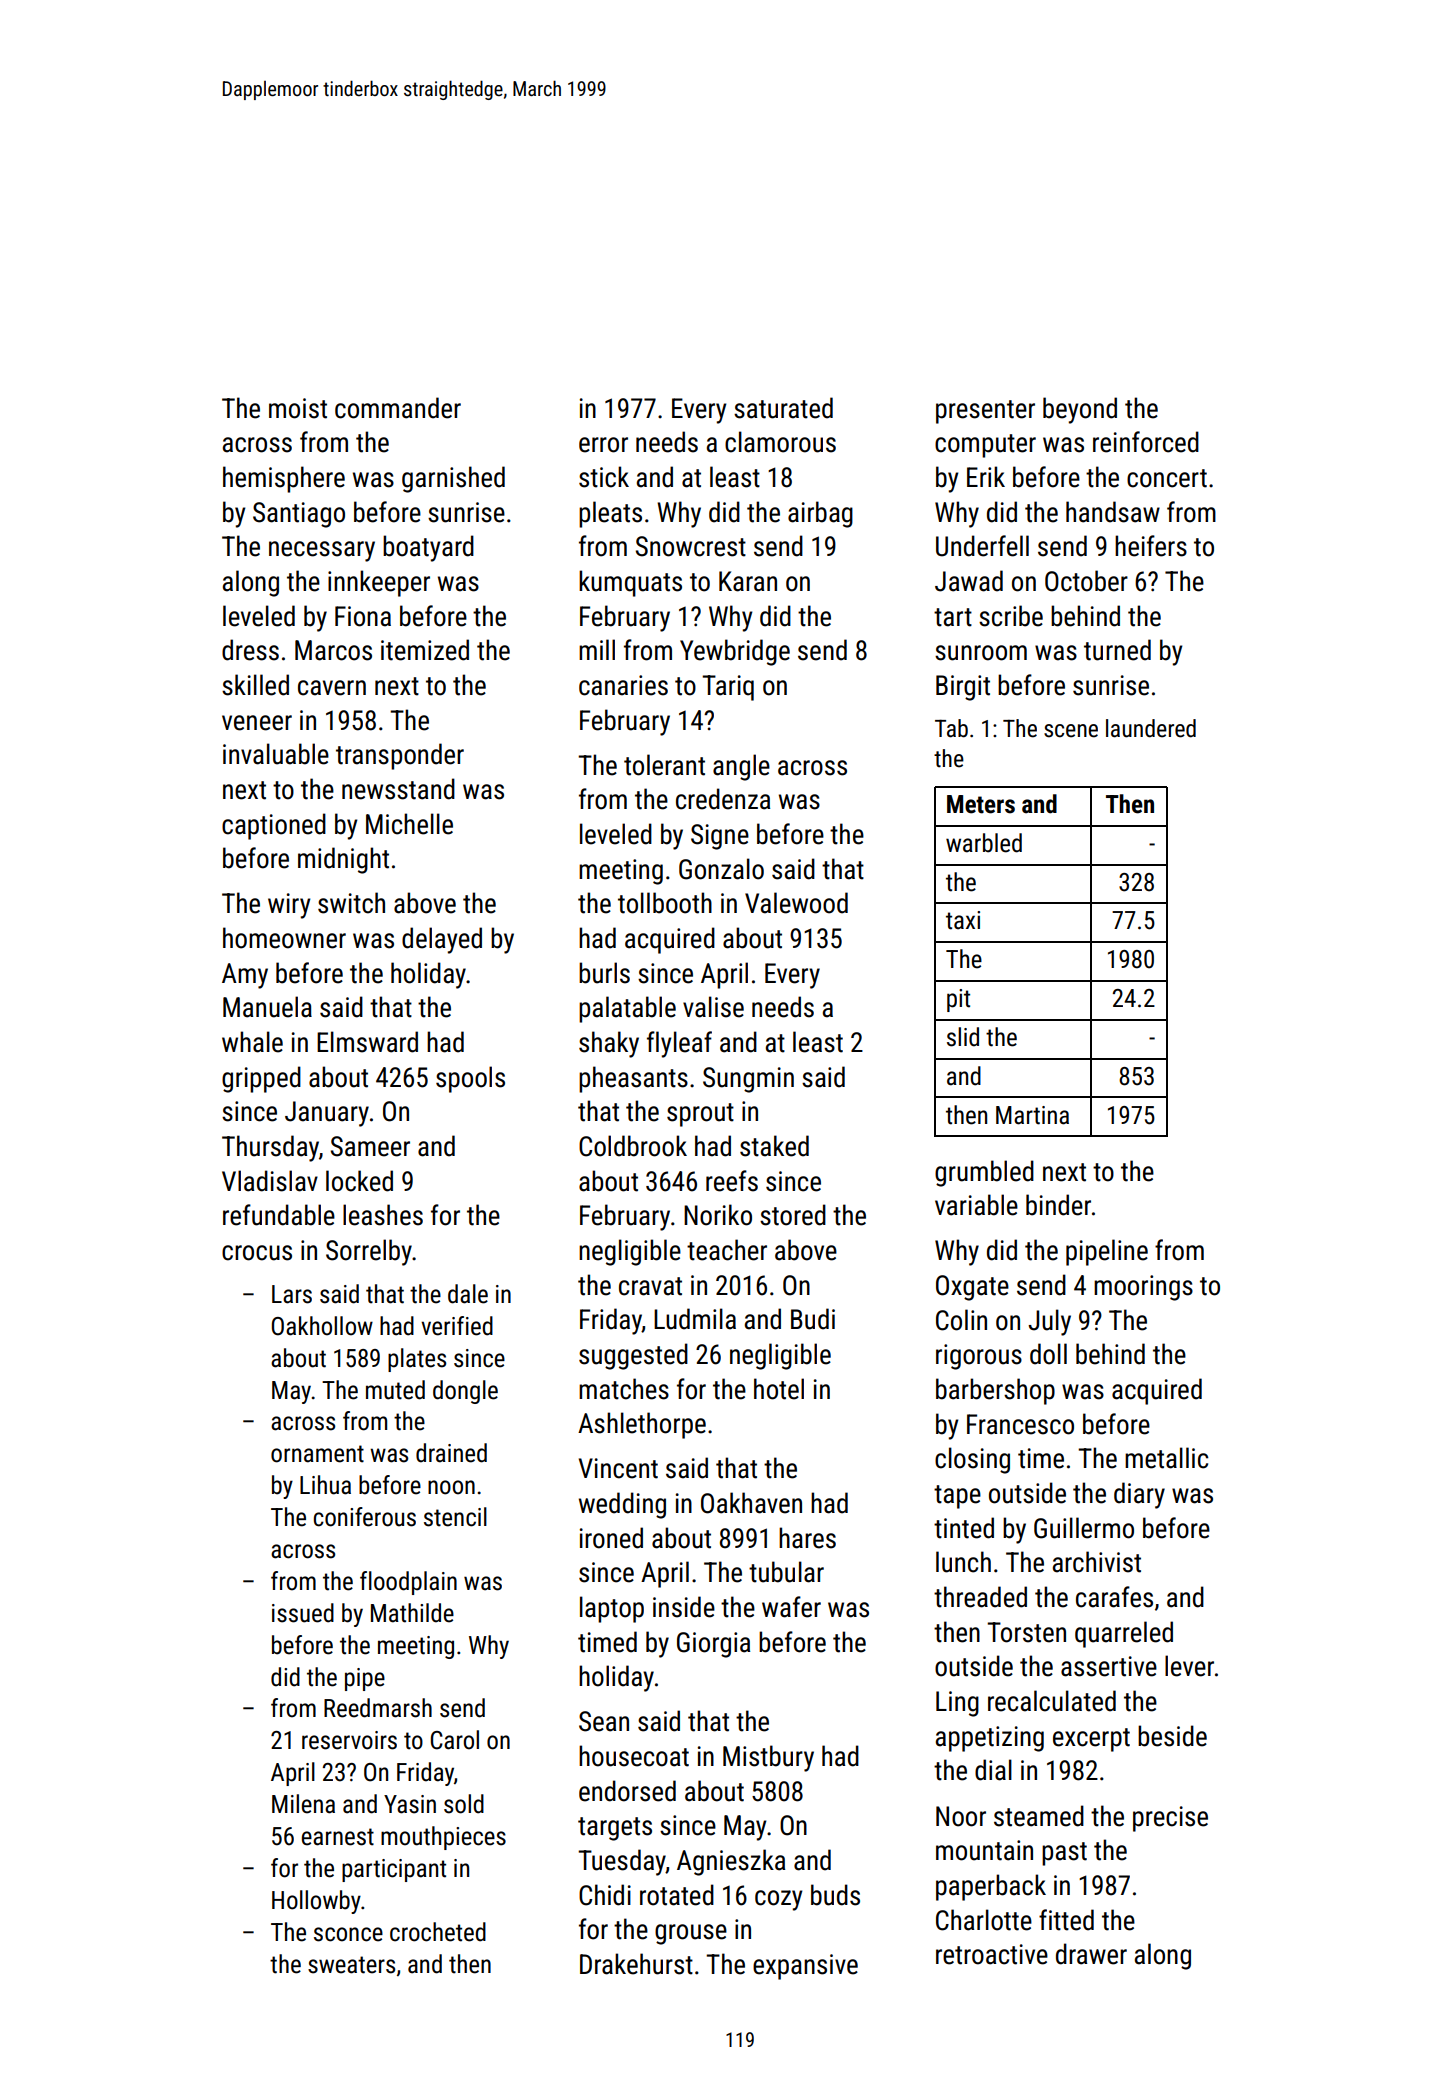 The height and width of the image is (2100, 1450). I want to click on Reedmarsh, so click(378, 1708).
